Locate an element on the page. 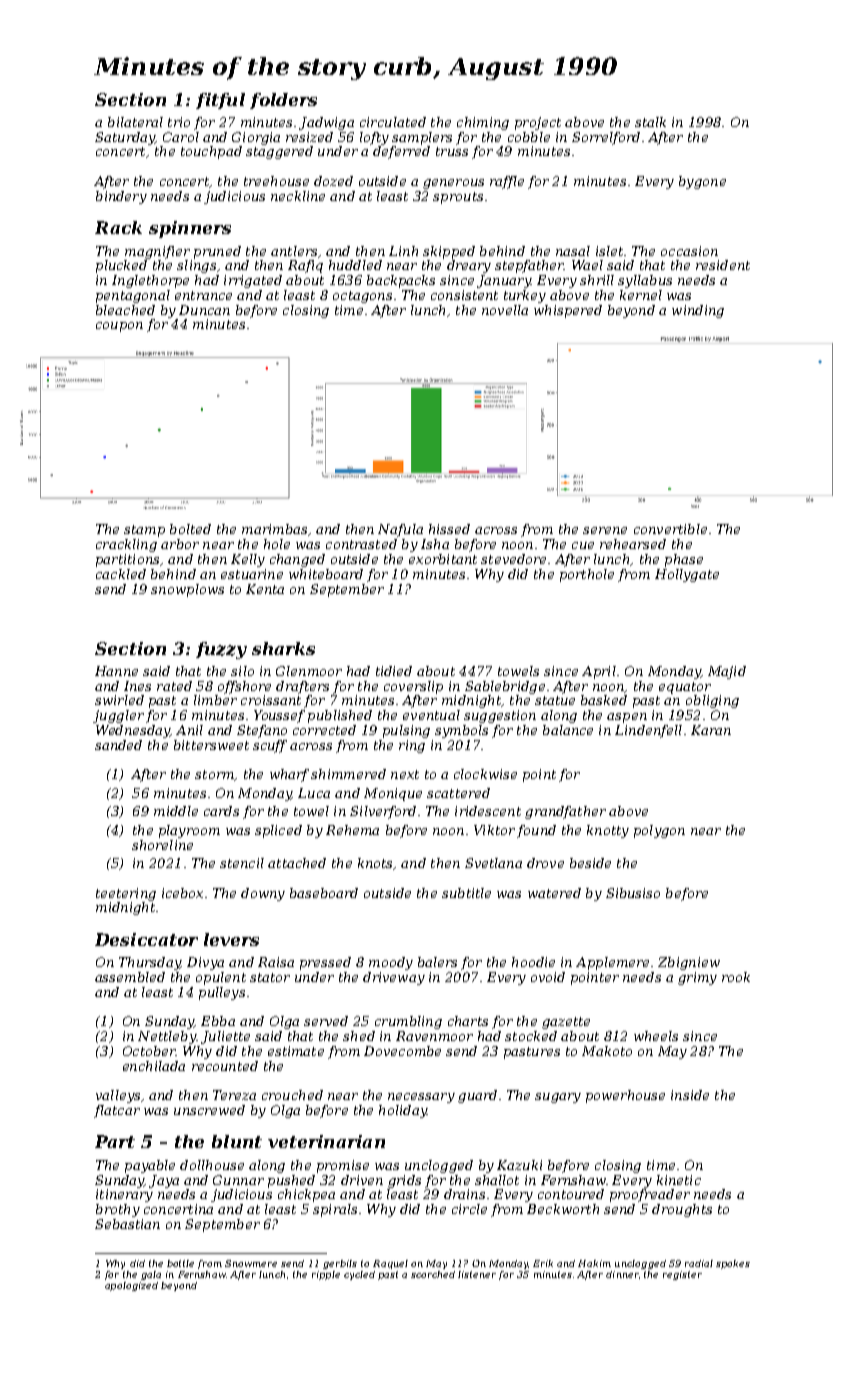 The height and width of the image is (1400, 849). middle is located at coordinates (176, 811).
